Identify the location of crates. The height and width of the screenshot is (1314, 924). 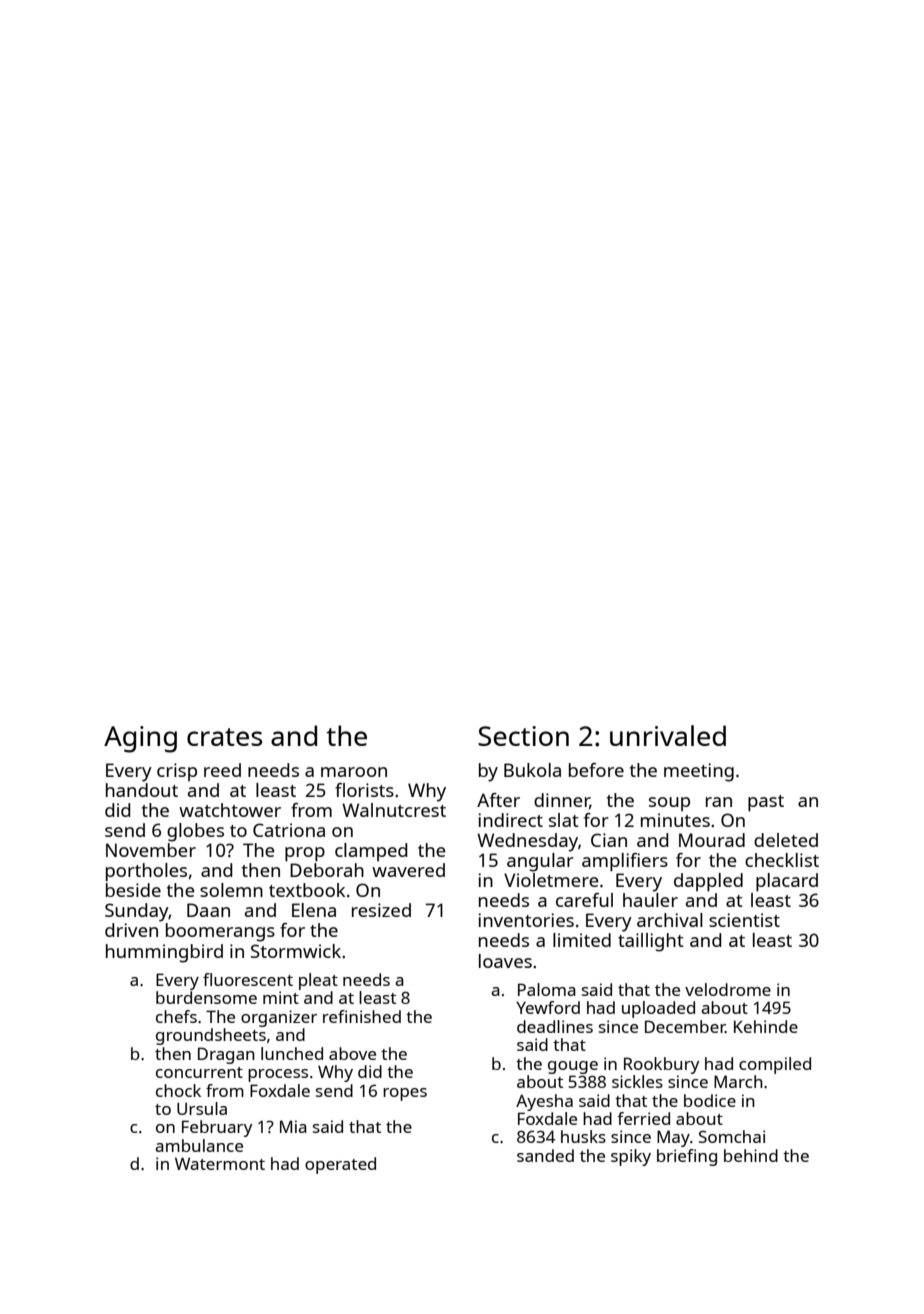
(224, 737).
